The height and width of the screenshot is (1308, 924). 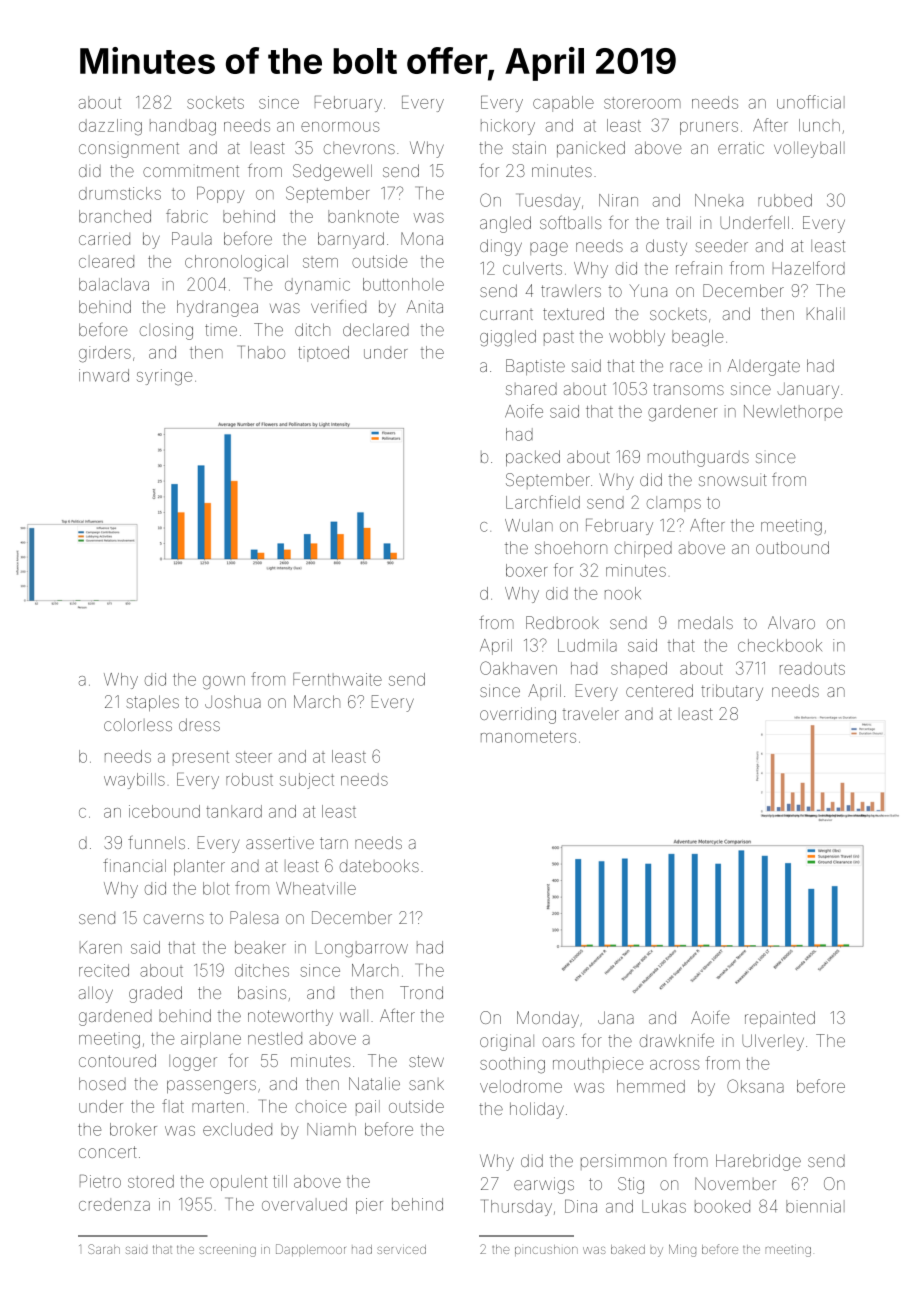 What do you see at coordinates (699, 268) in the screenshot?
I see `refrain` at bounding box center [699, 268].
